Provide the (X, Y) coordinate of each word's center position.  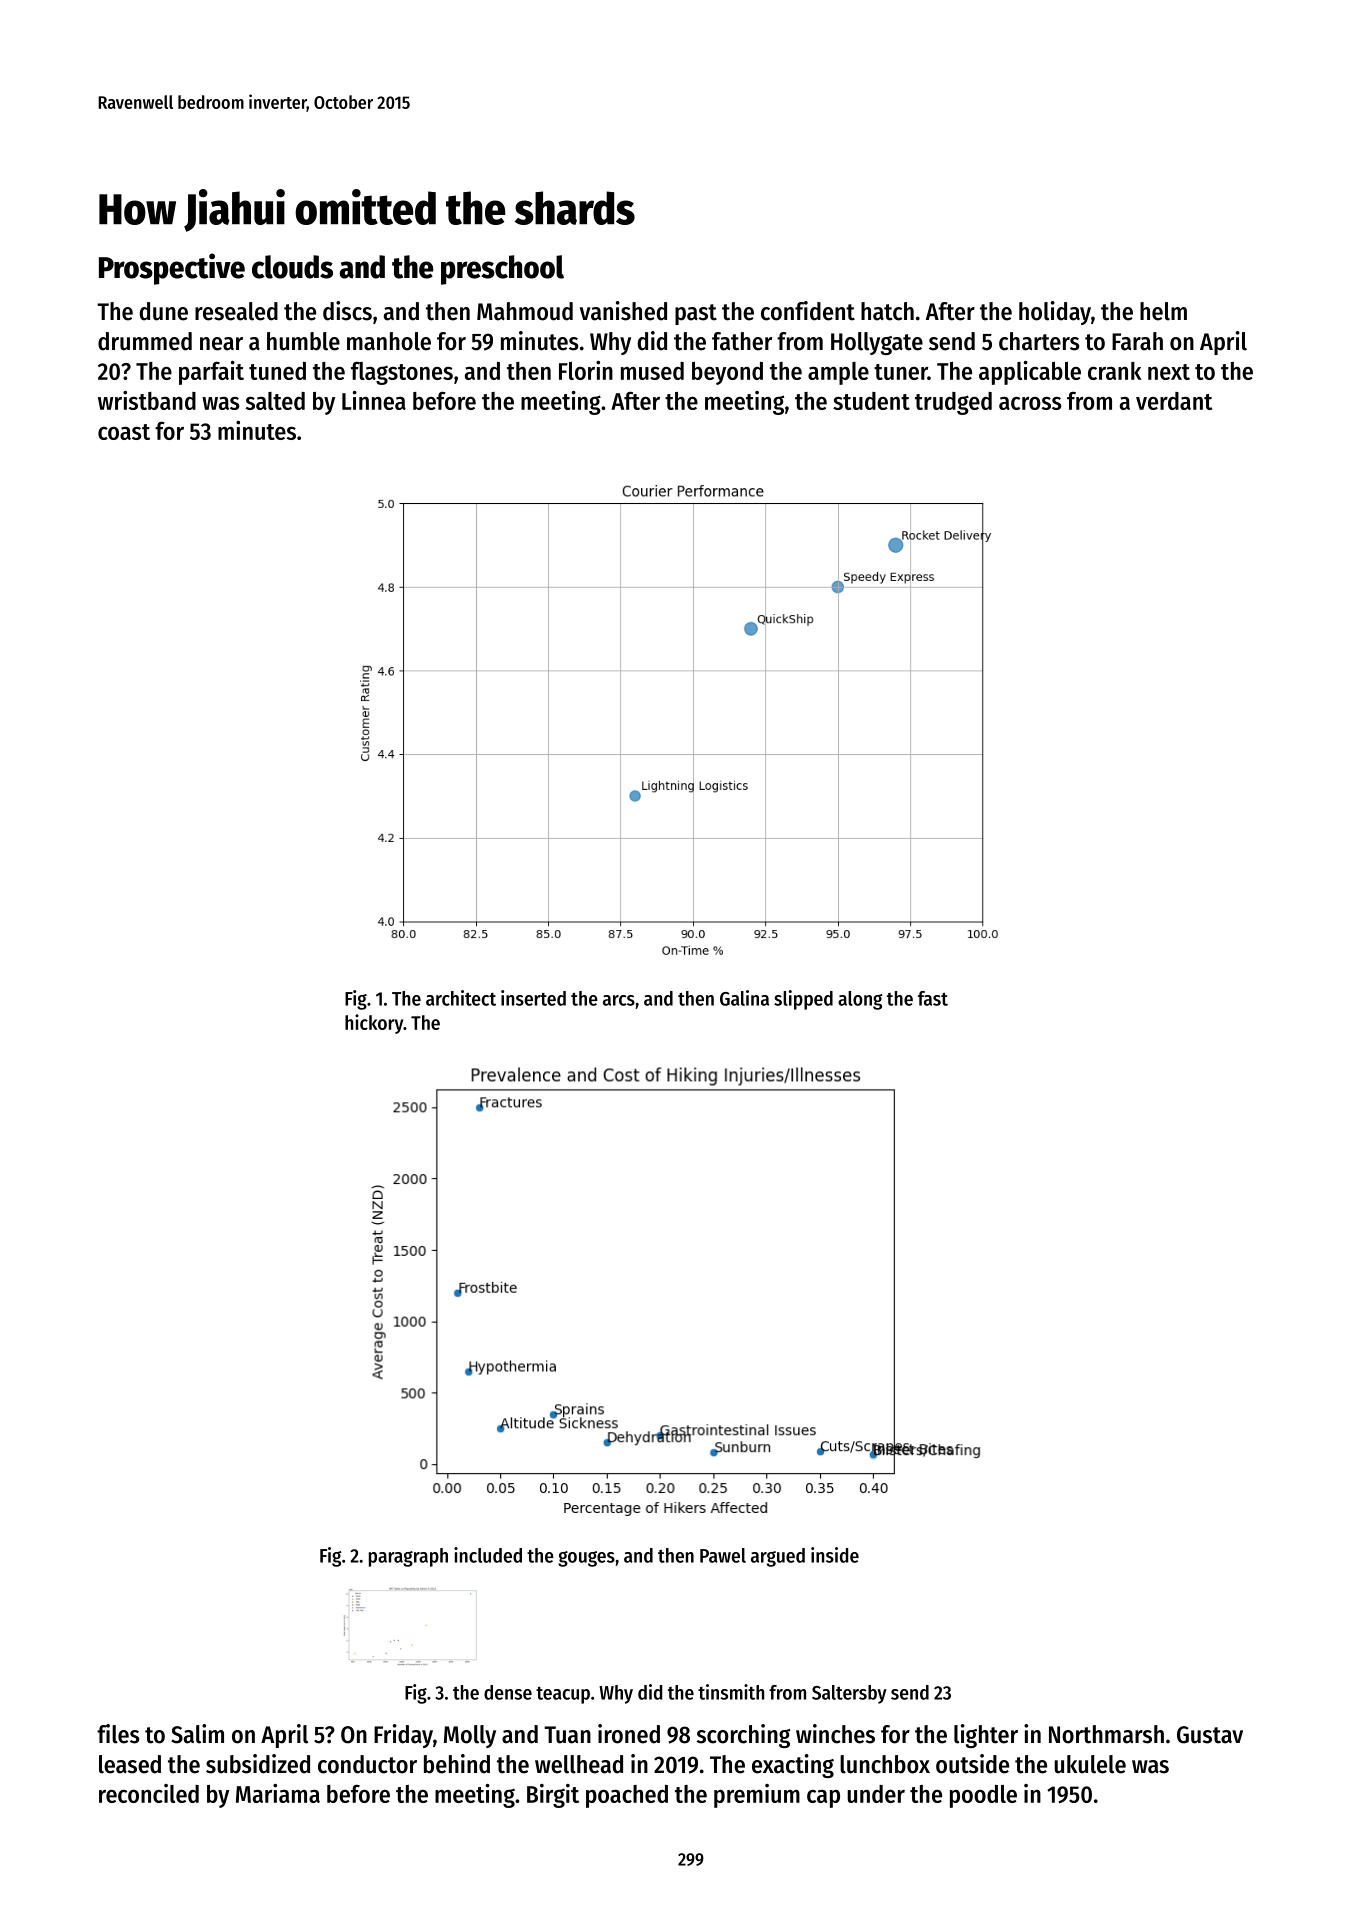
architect (461, 998)
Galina (744, 998)
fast (933, 998)
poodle (983, 1796)
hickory (374, 1024)
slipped (803, 1000)
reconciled (149, 1793)
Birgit (553, 1796)
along (860, 1000)
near (221, 344)
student (871, 401)
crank (1115, 371)
